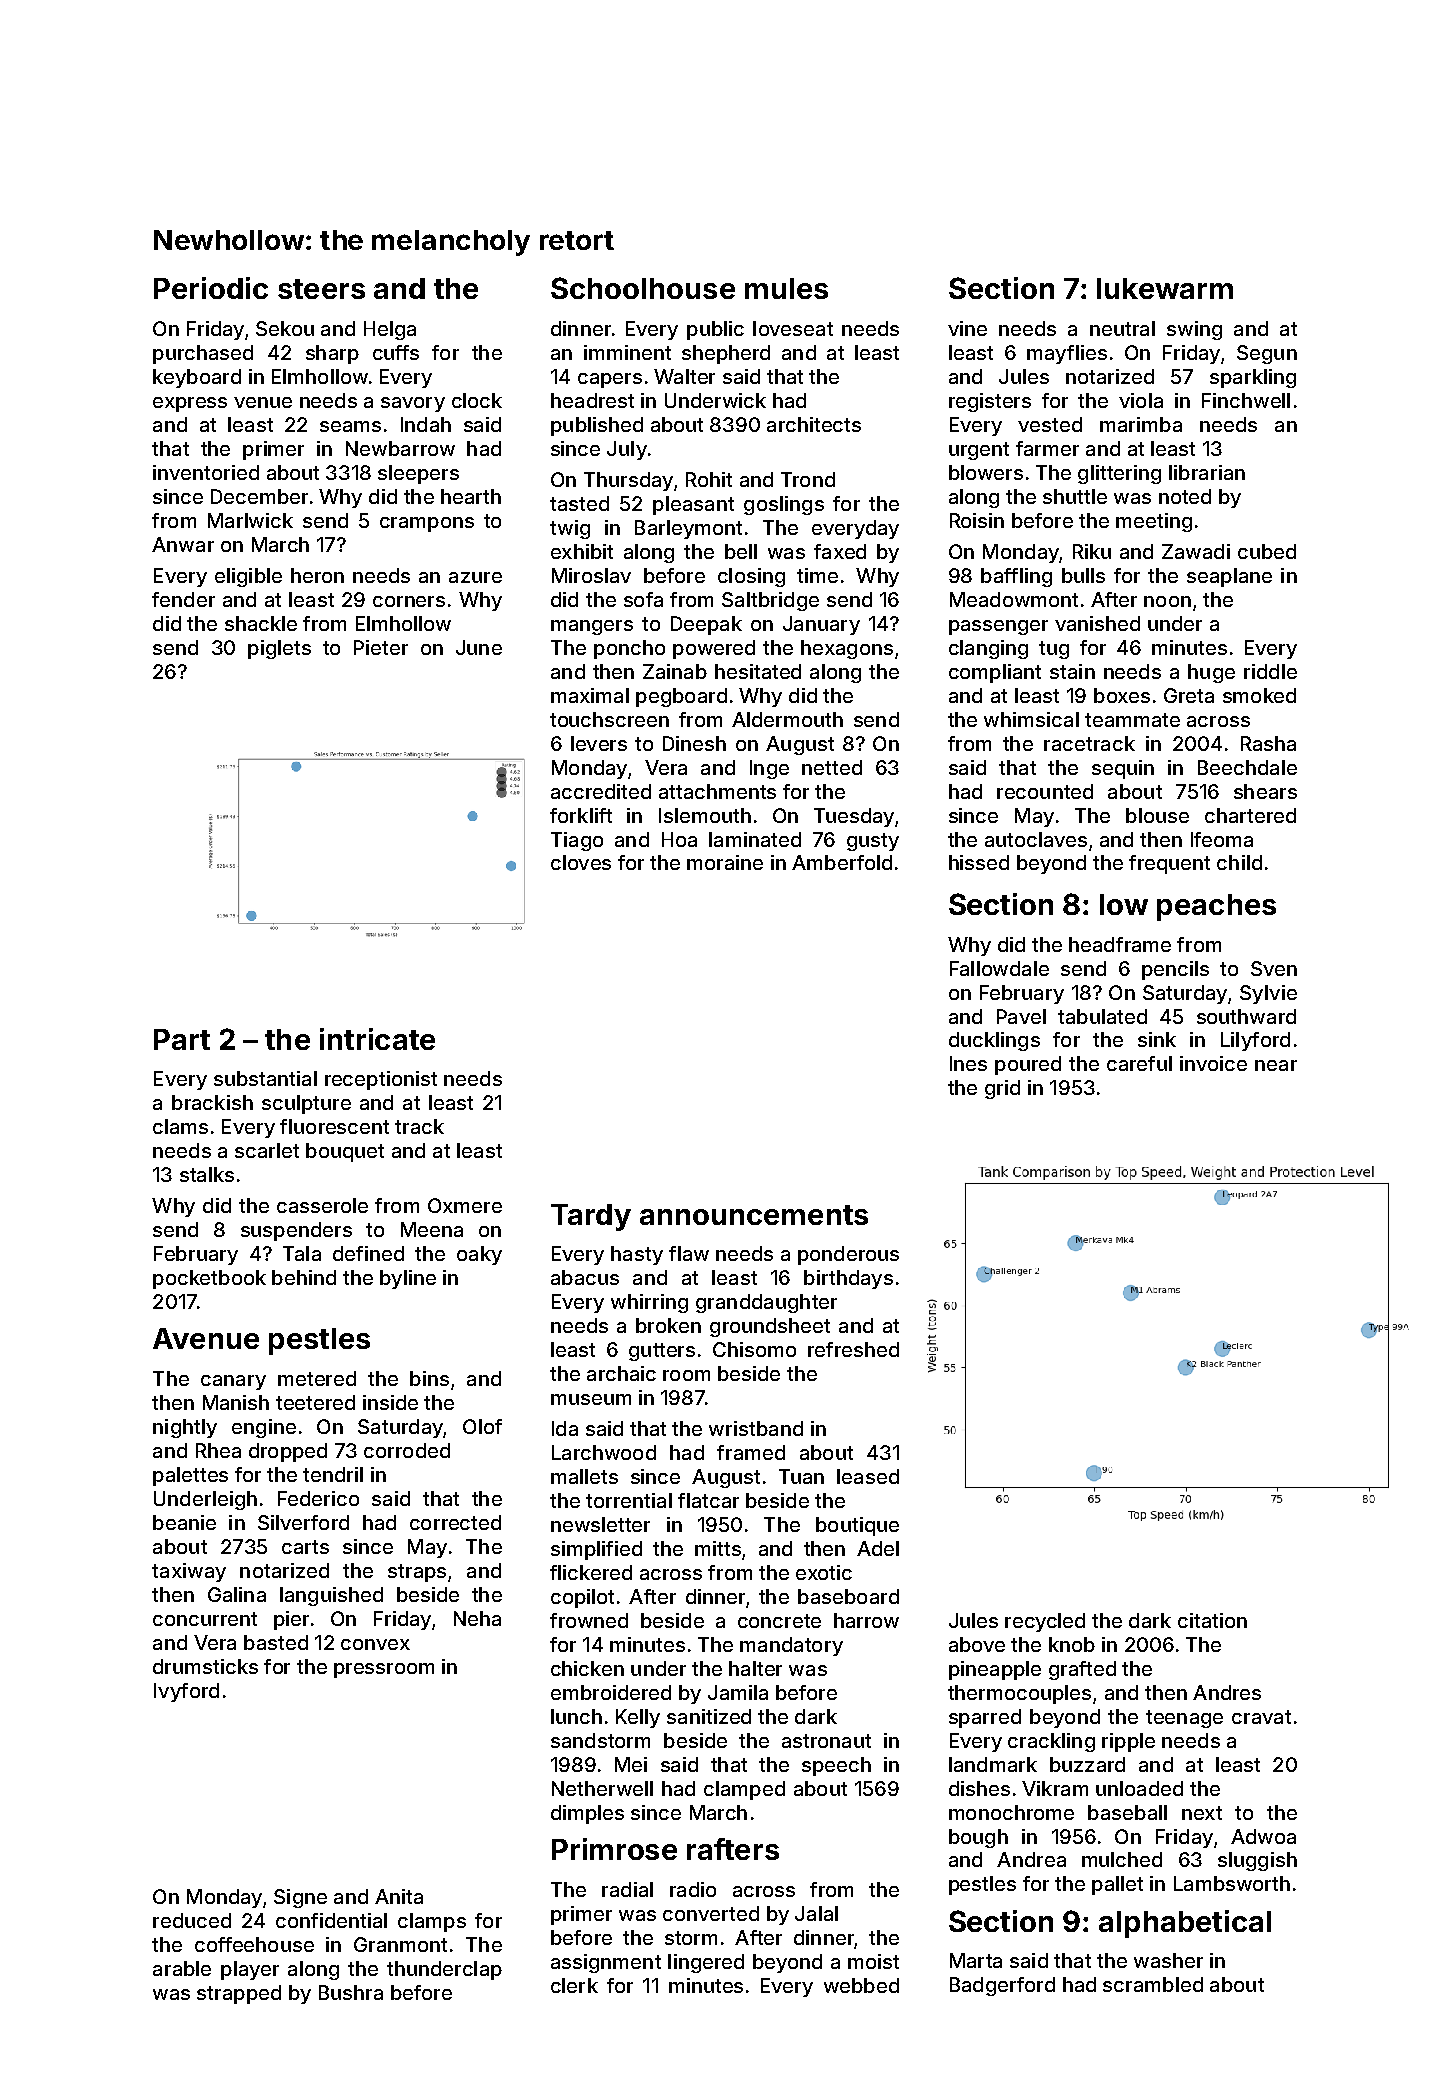 The image size is (1450, 2100). What do you see at coordinates (321, 289) in the document?
I see `steers` at bounding box center [321, 289].
